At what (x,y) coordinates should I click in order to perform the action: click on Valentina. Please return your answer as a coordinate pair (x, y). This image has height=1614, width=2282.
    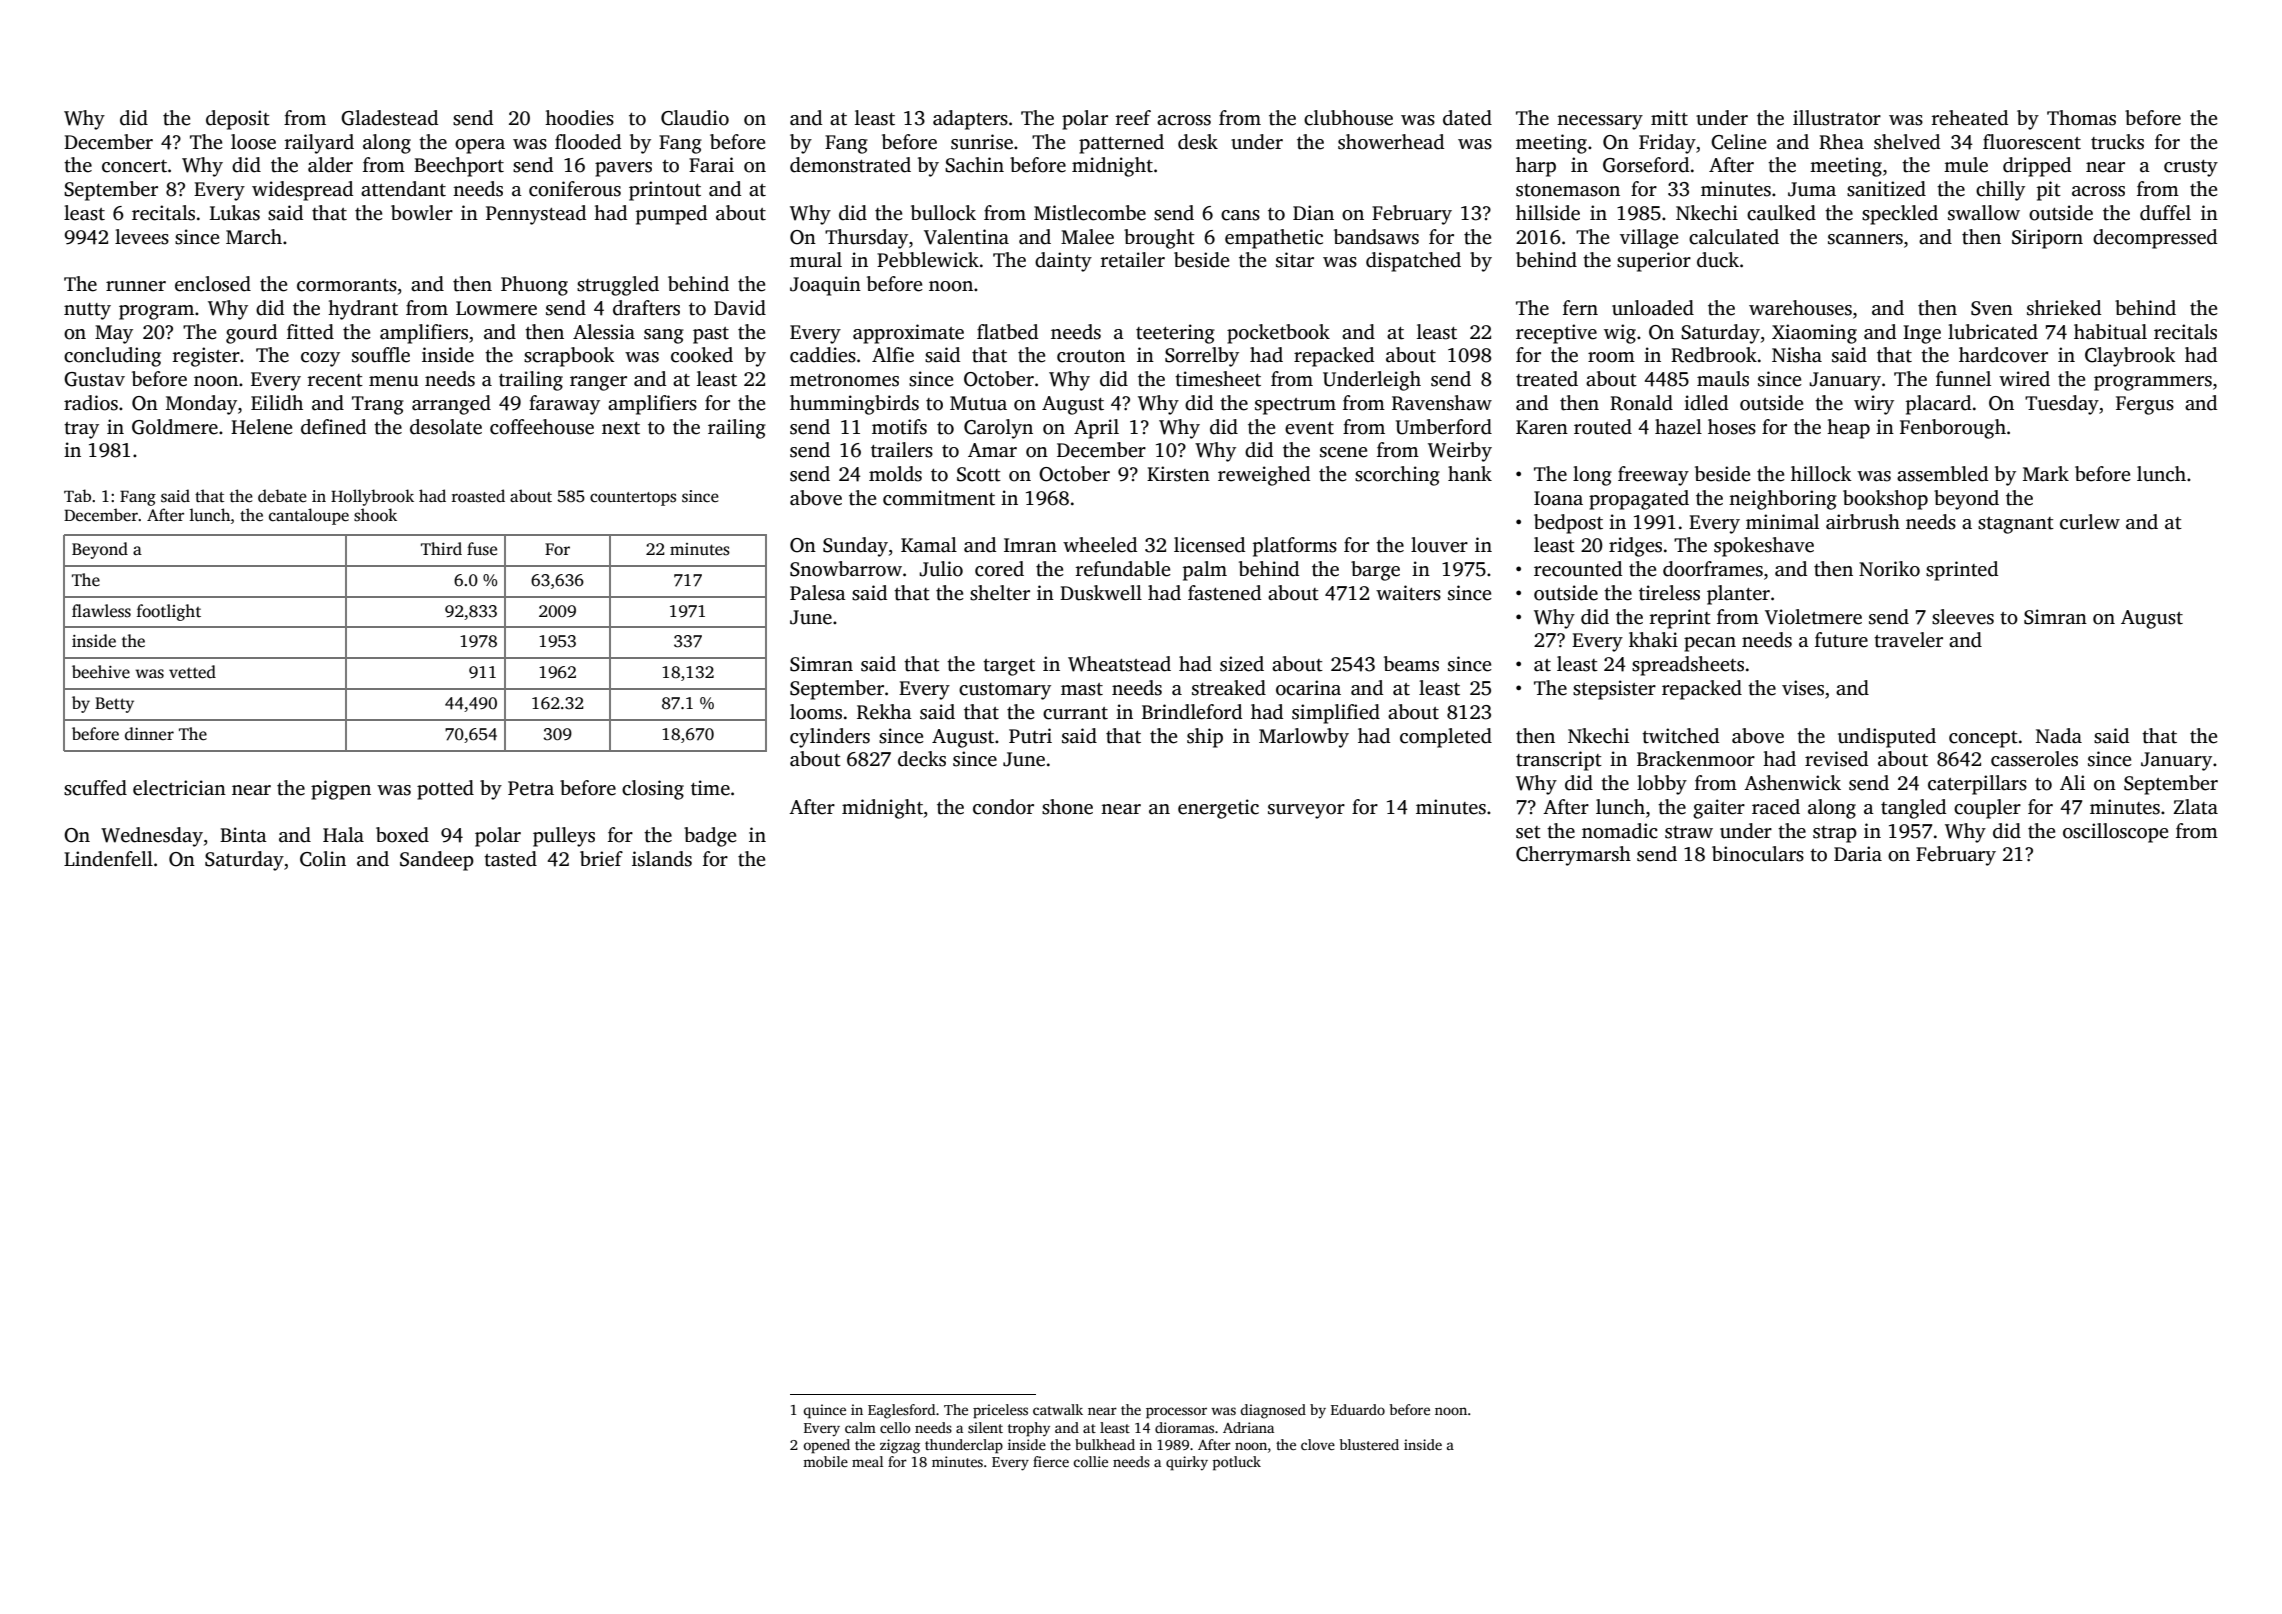
    Looking at the image, I should click on (966, 237).
